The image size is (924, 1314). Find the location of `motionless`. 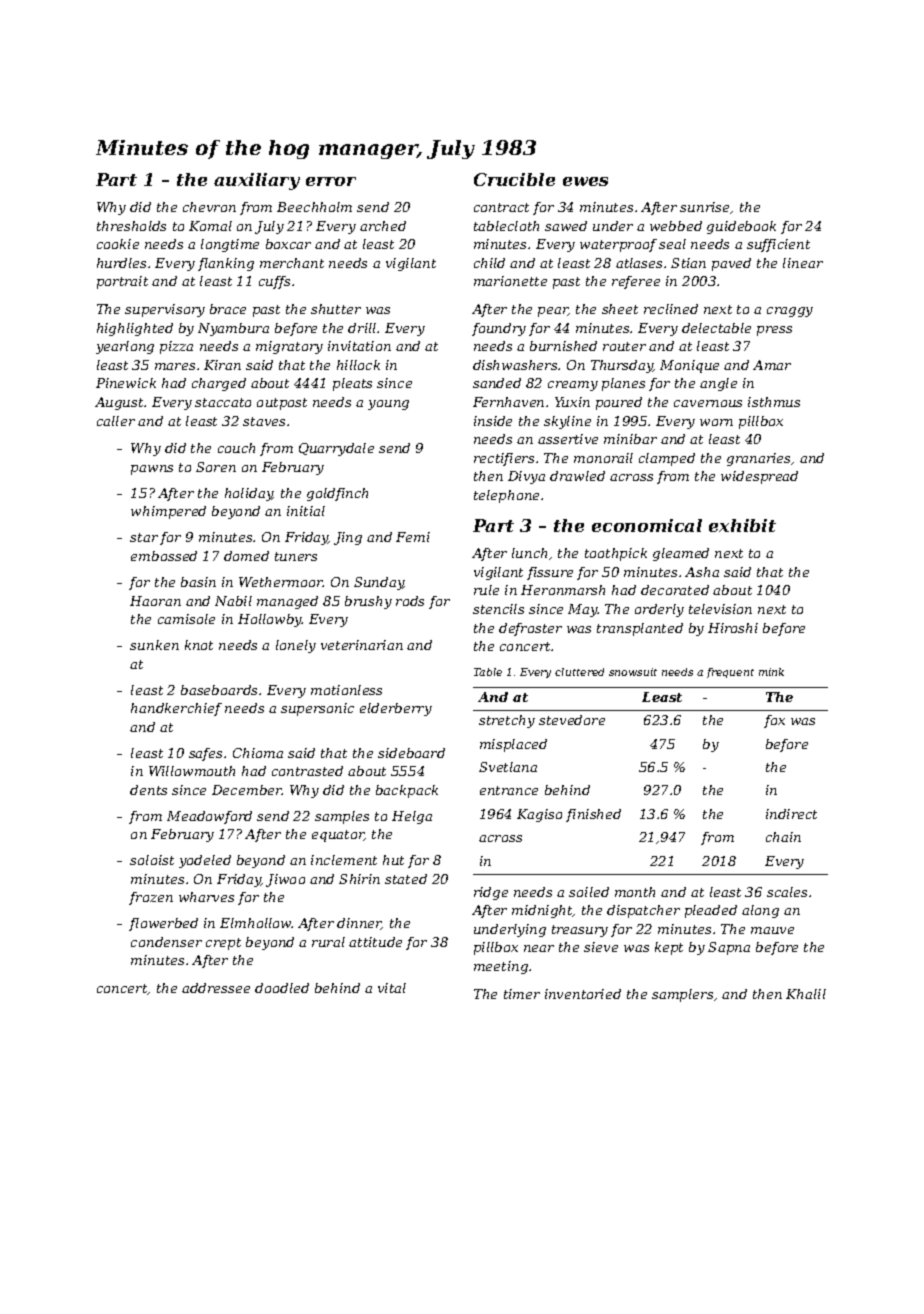

motionless is located at coordinates (346, 690).
